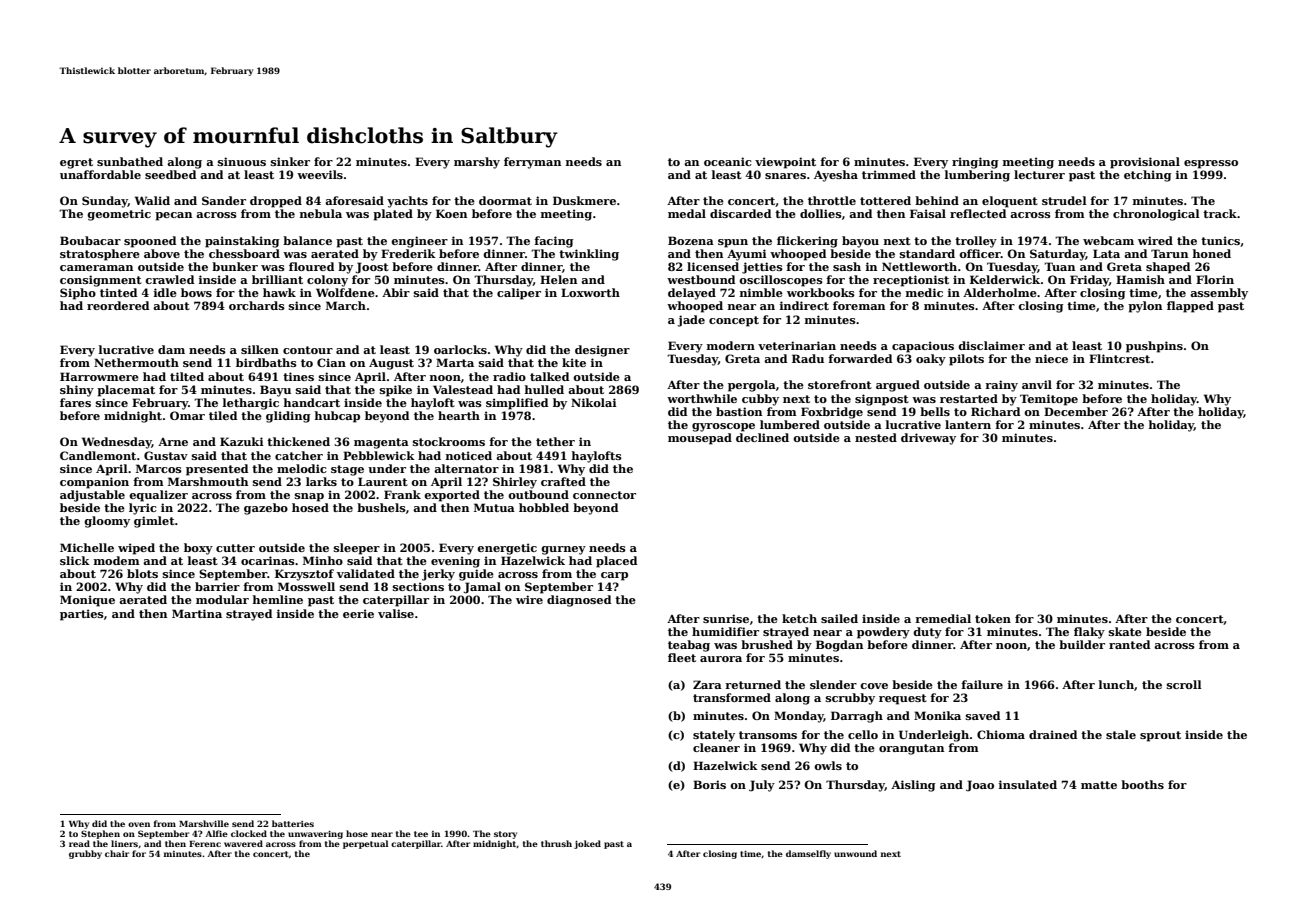 The height and width of the screenshot is (924, 1308). What do you see at coordinates (1125, 631) in the screenshot?
I see `skate` at bounding box center [1125, 631].
